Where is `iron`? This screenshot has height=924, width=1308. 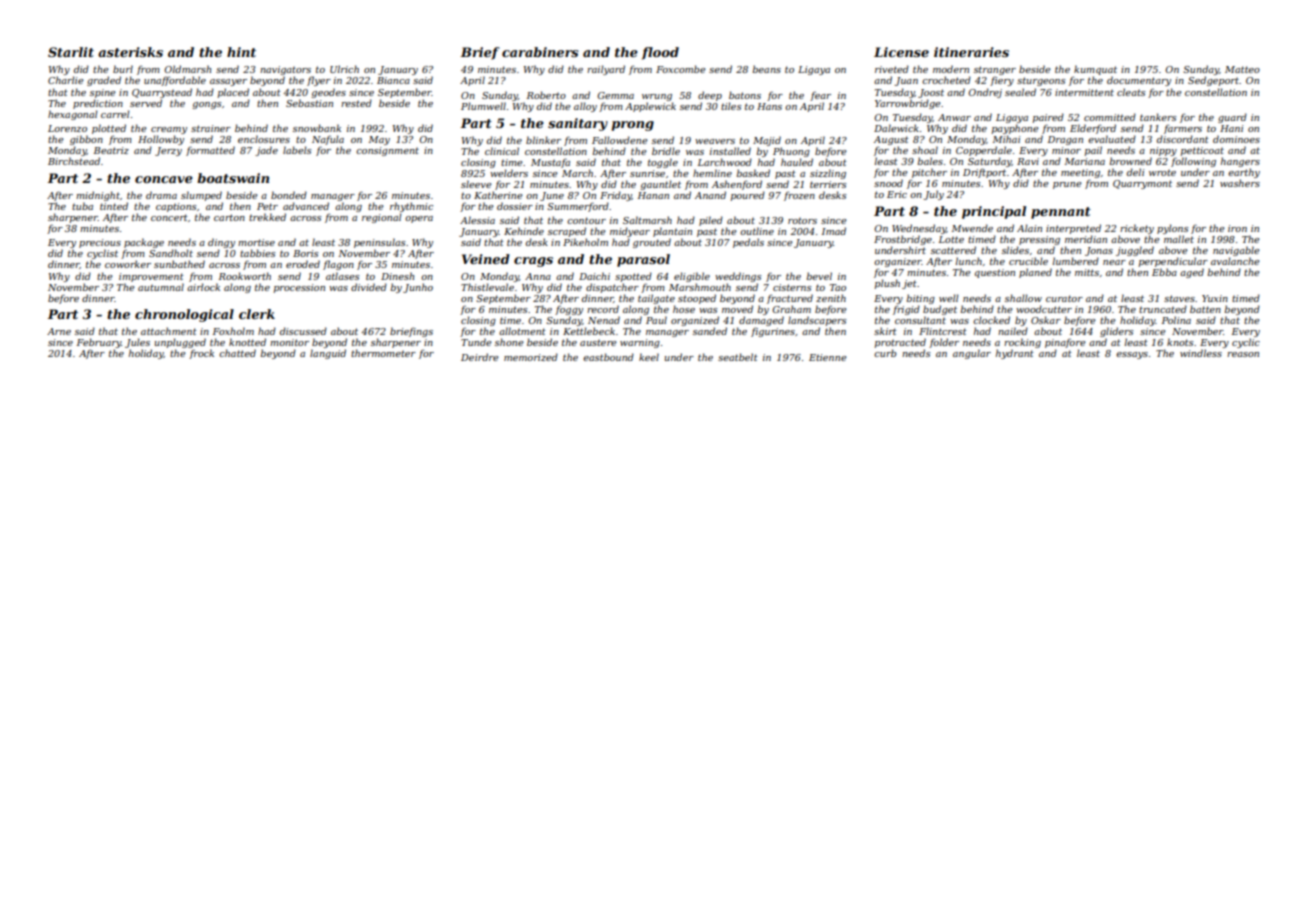
iron is located at coordinates (1237, 228).
